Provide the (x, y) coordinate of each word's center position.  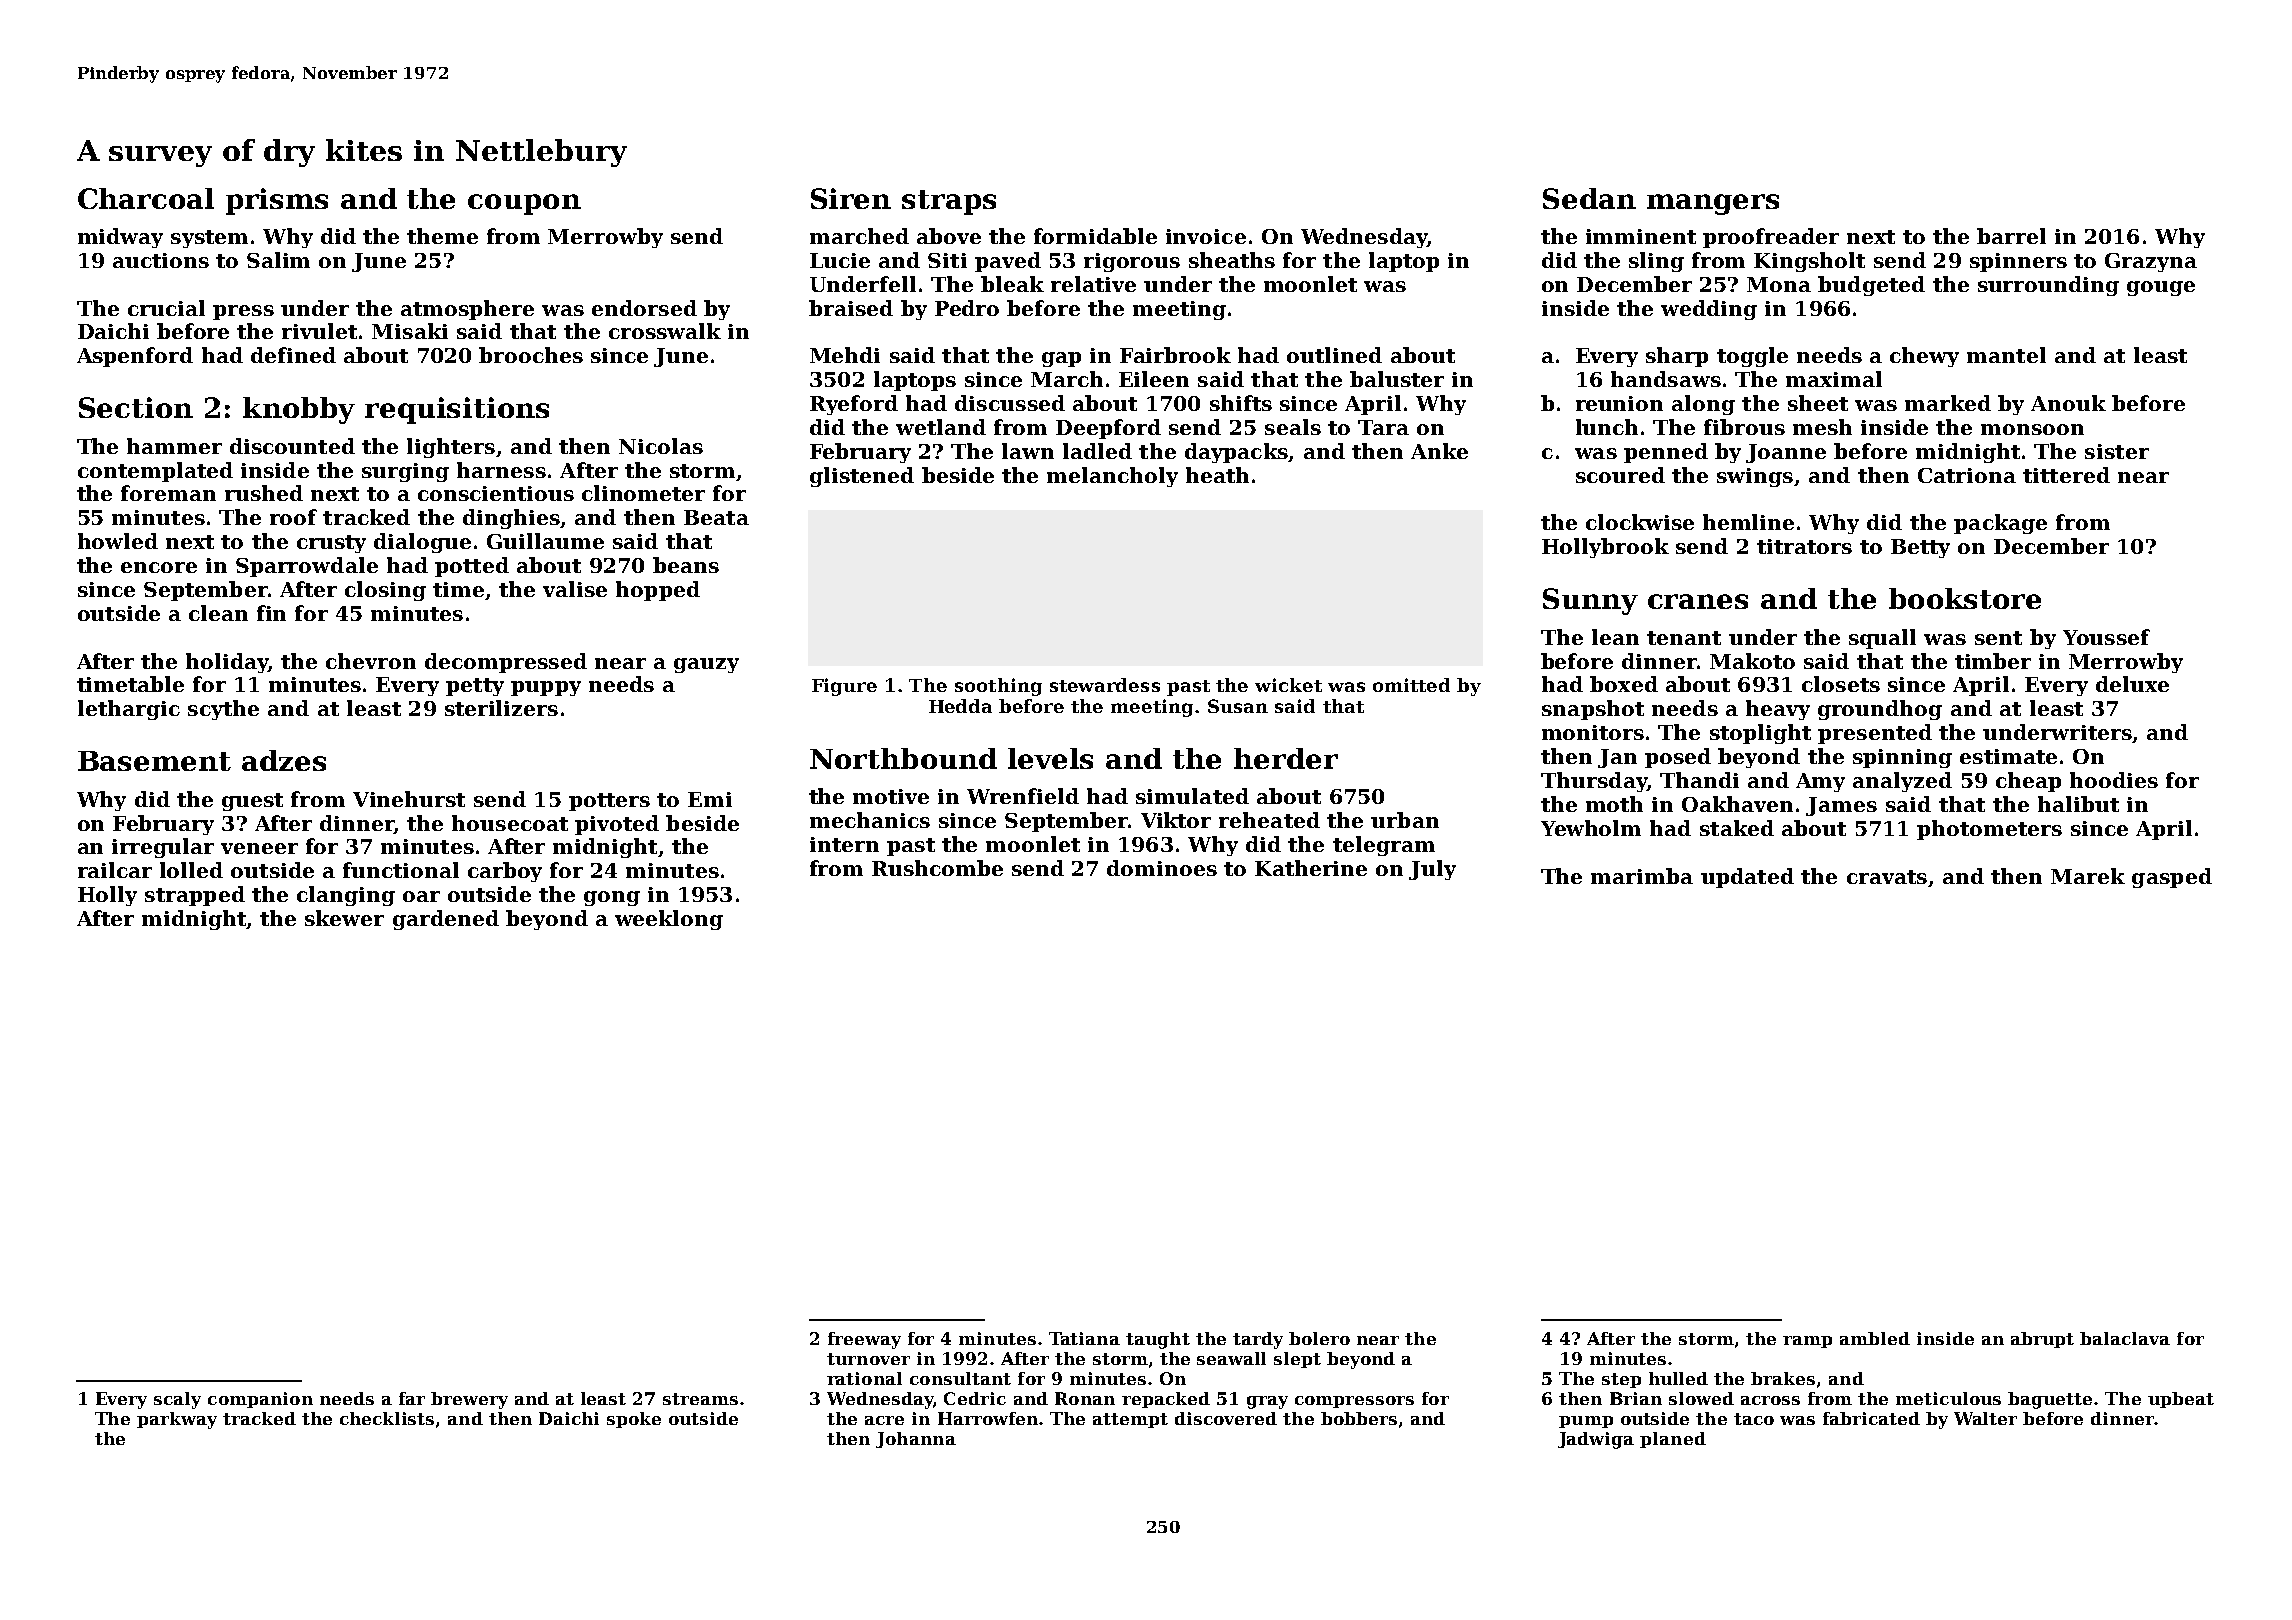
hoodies (2114, 780)
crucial (166, 308)
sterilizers (501, 708)
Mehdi (845, 355)
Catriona (1967, 475)
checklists (387, 1418)
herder (1286, 758)
